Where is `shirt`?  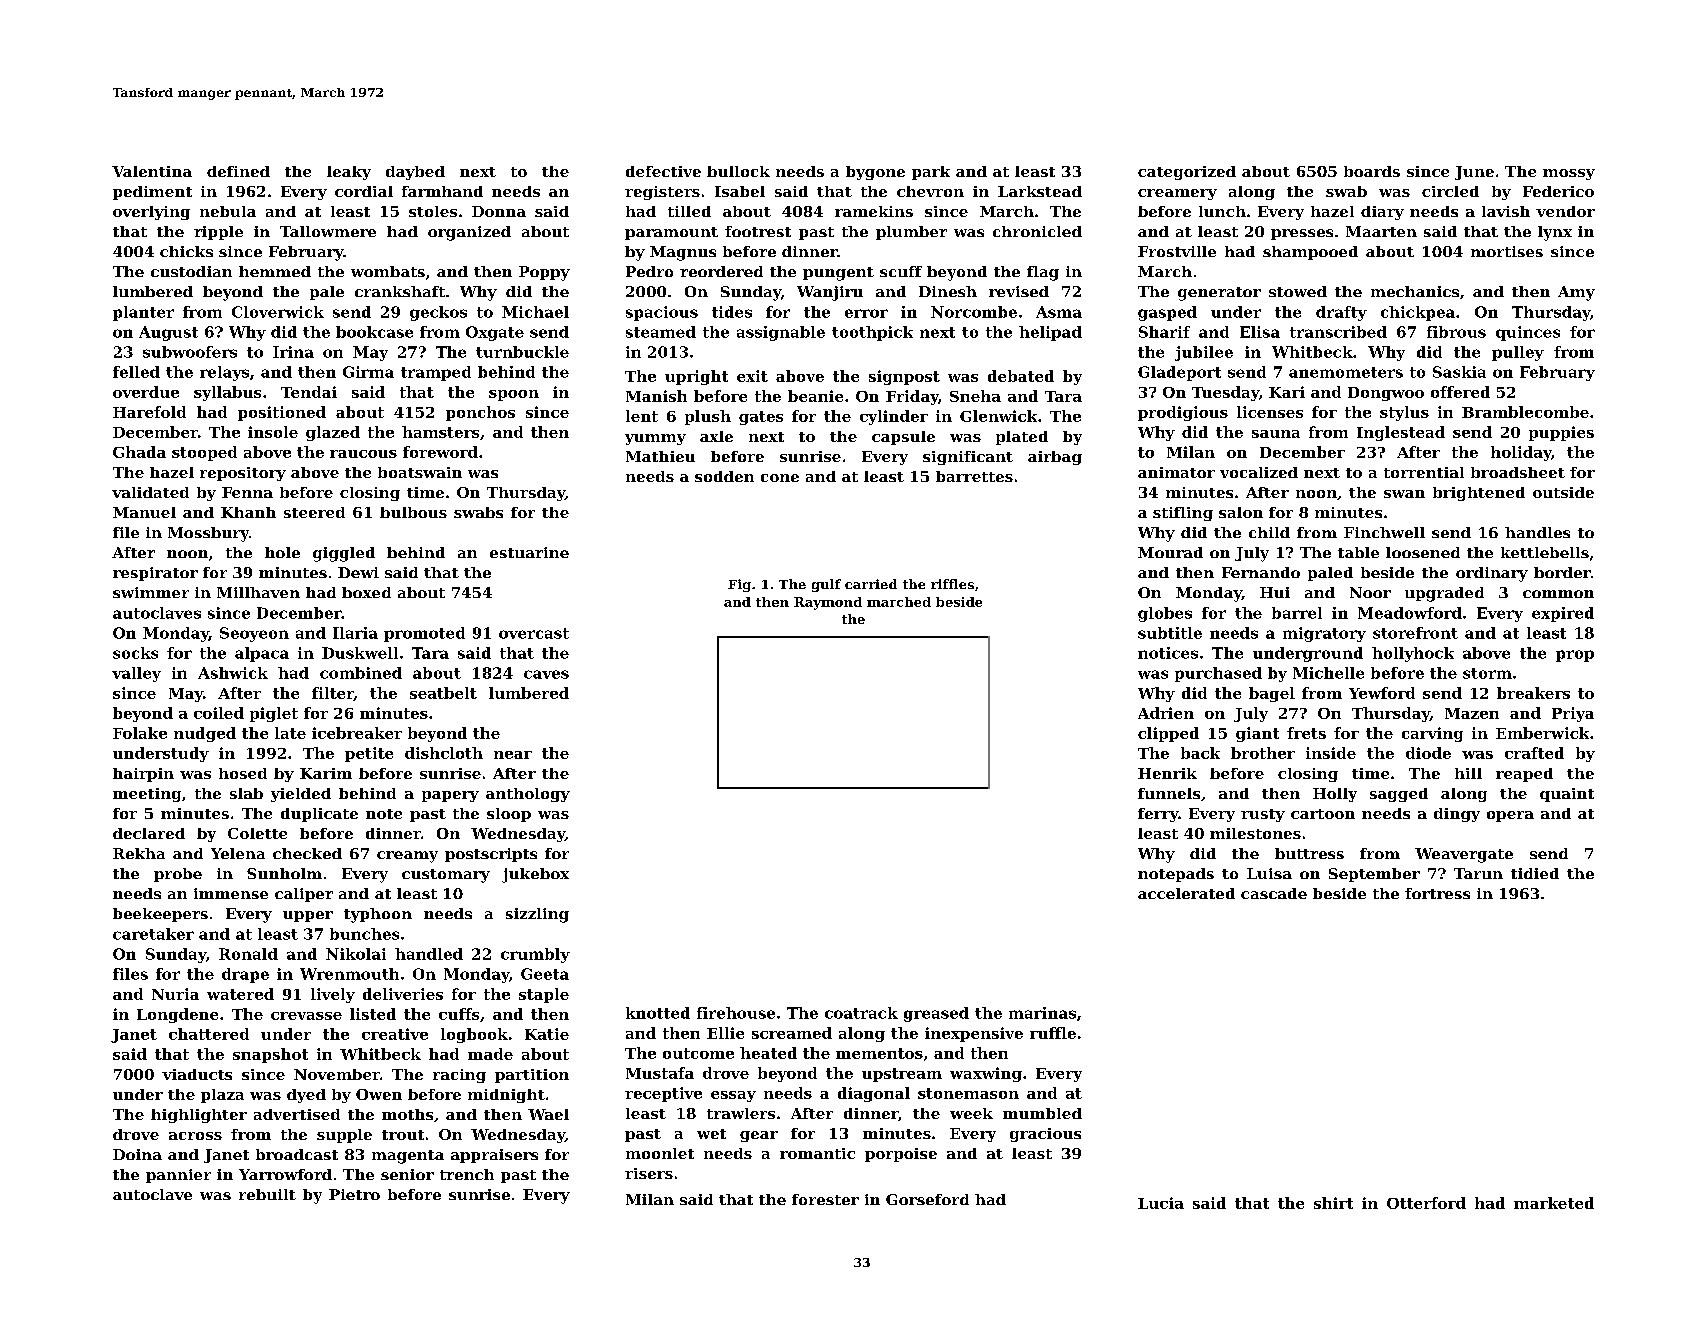 shirt is located at coordinates (1333, 1203).
